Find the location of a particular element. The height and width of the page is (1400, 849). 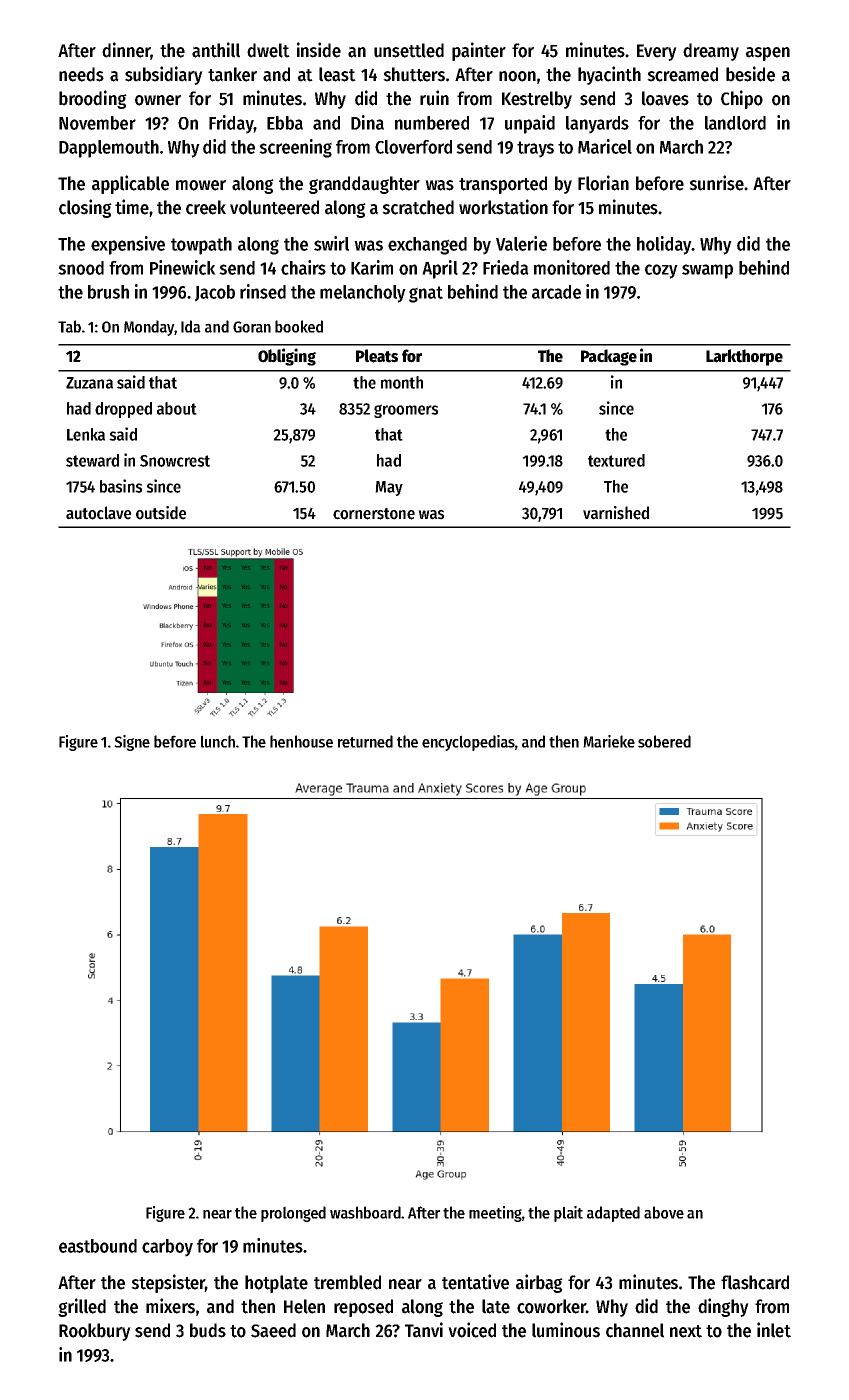

month is located at coordinates (402, 382).
